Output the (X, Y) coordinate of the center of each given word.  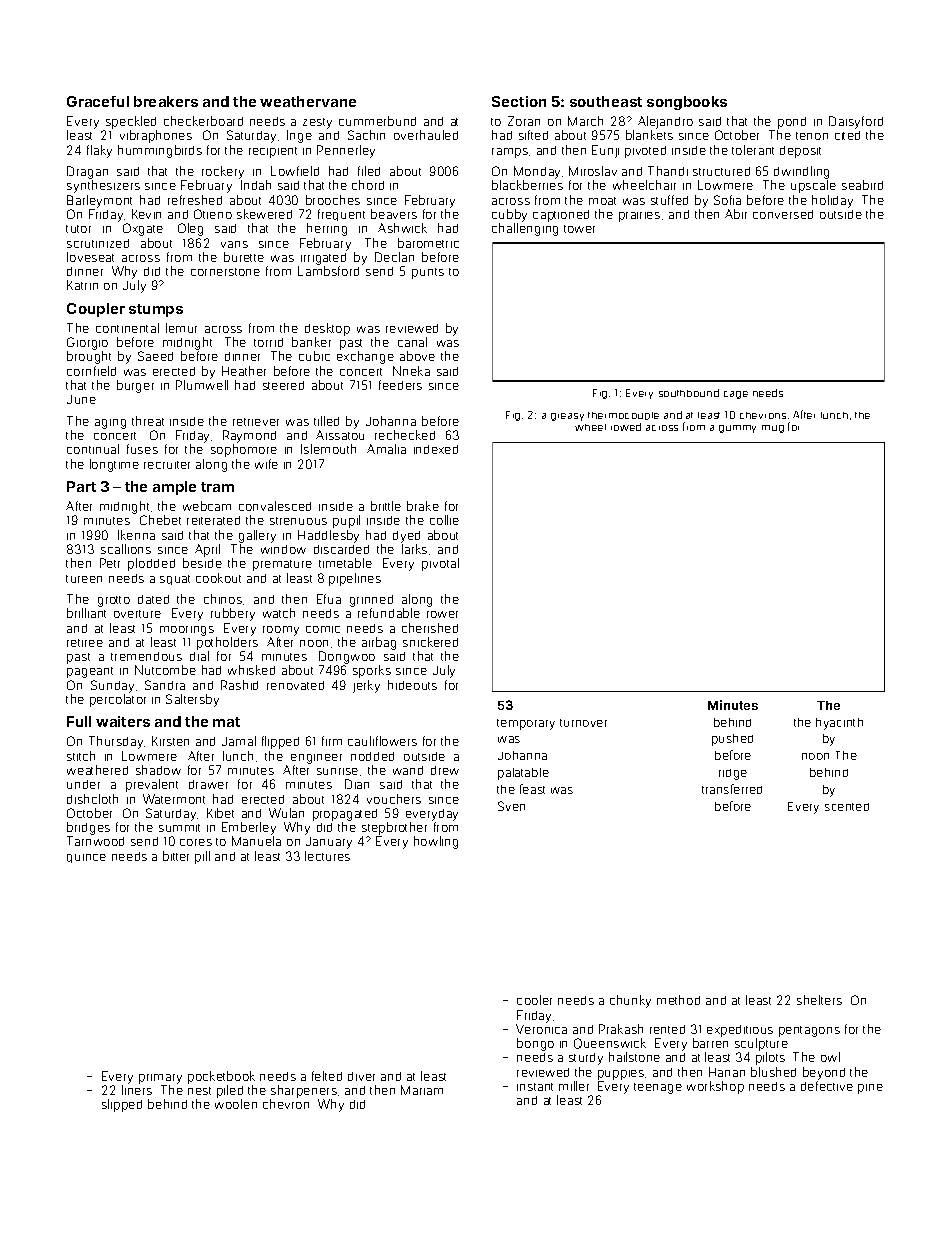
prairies (639, 217)
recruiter (167, 465)
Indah (256, 185)
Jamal (239, 741)
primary (160, 1079)
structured (721, 171)
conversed (783, 214)
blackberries (527, 185)
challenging (525, 229)
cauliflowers (382, 741)
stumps (156, 310)
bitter (176, 856)
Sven (511, 806)
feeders (400, 385)
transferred (732, 789)
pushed (732, 740)
